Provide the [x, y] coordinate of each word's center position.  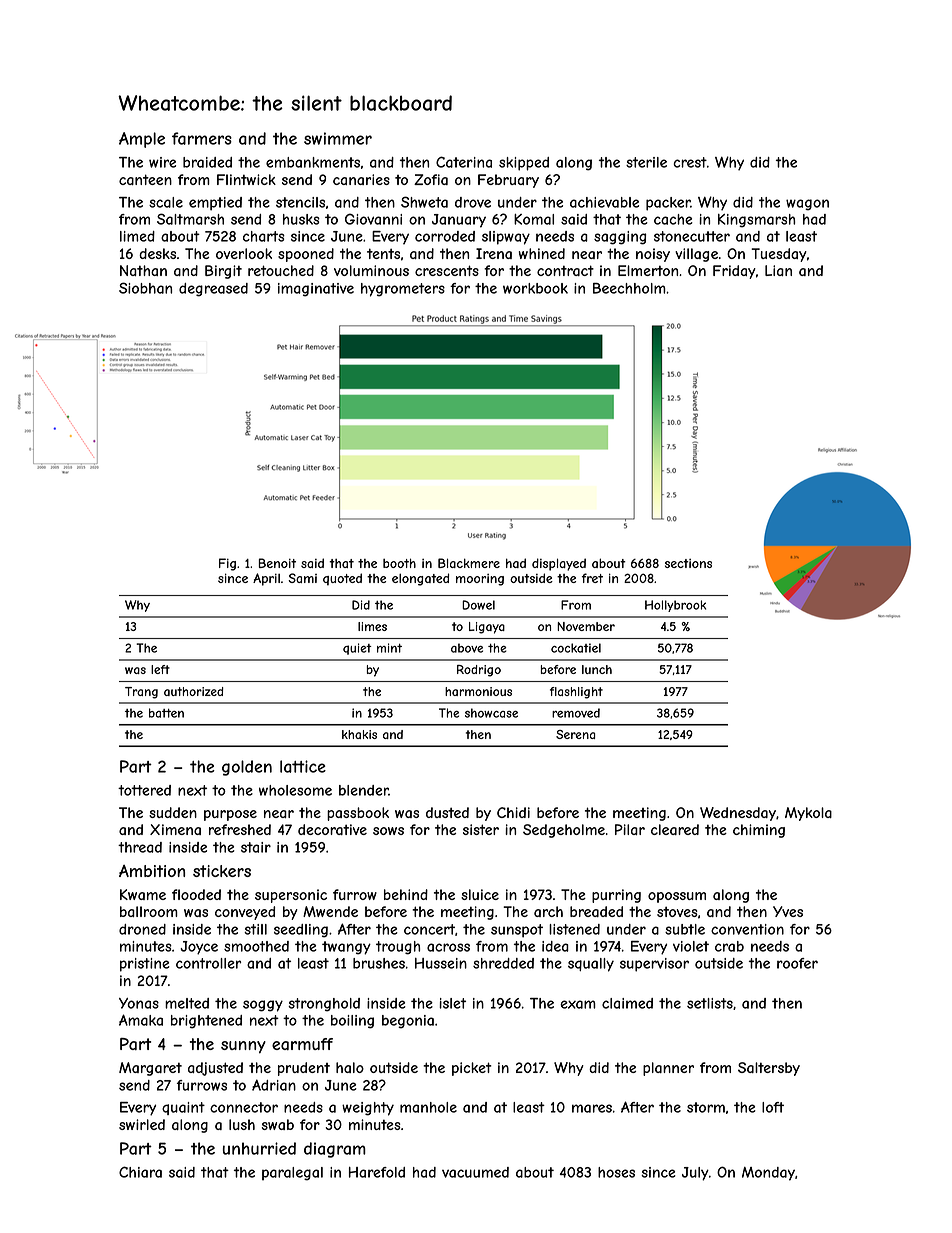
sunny [243, 1047]
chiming [759, 831]
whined [542, 253]
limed [137, 236]
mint [389, 648]
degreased [213, 290]
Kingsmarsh [756, 221]
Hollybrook [675, 606]
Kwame [143, 894]
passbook [358, 814]
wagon [807, 205]
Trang [141, 693]
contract [565, 270]
